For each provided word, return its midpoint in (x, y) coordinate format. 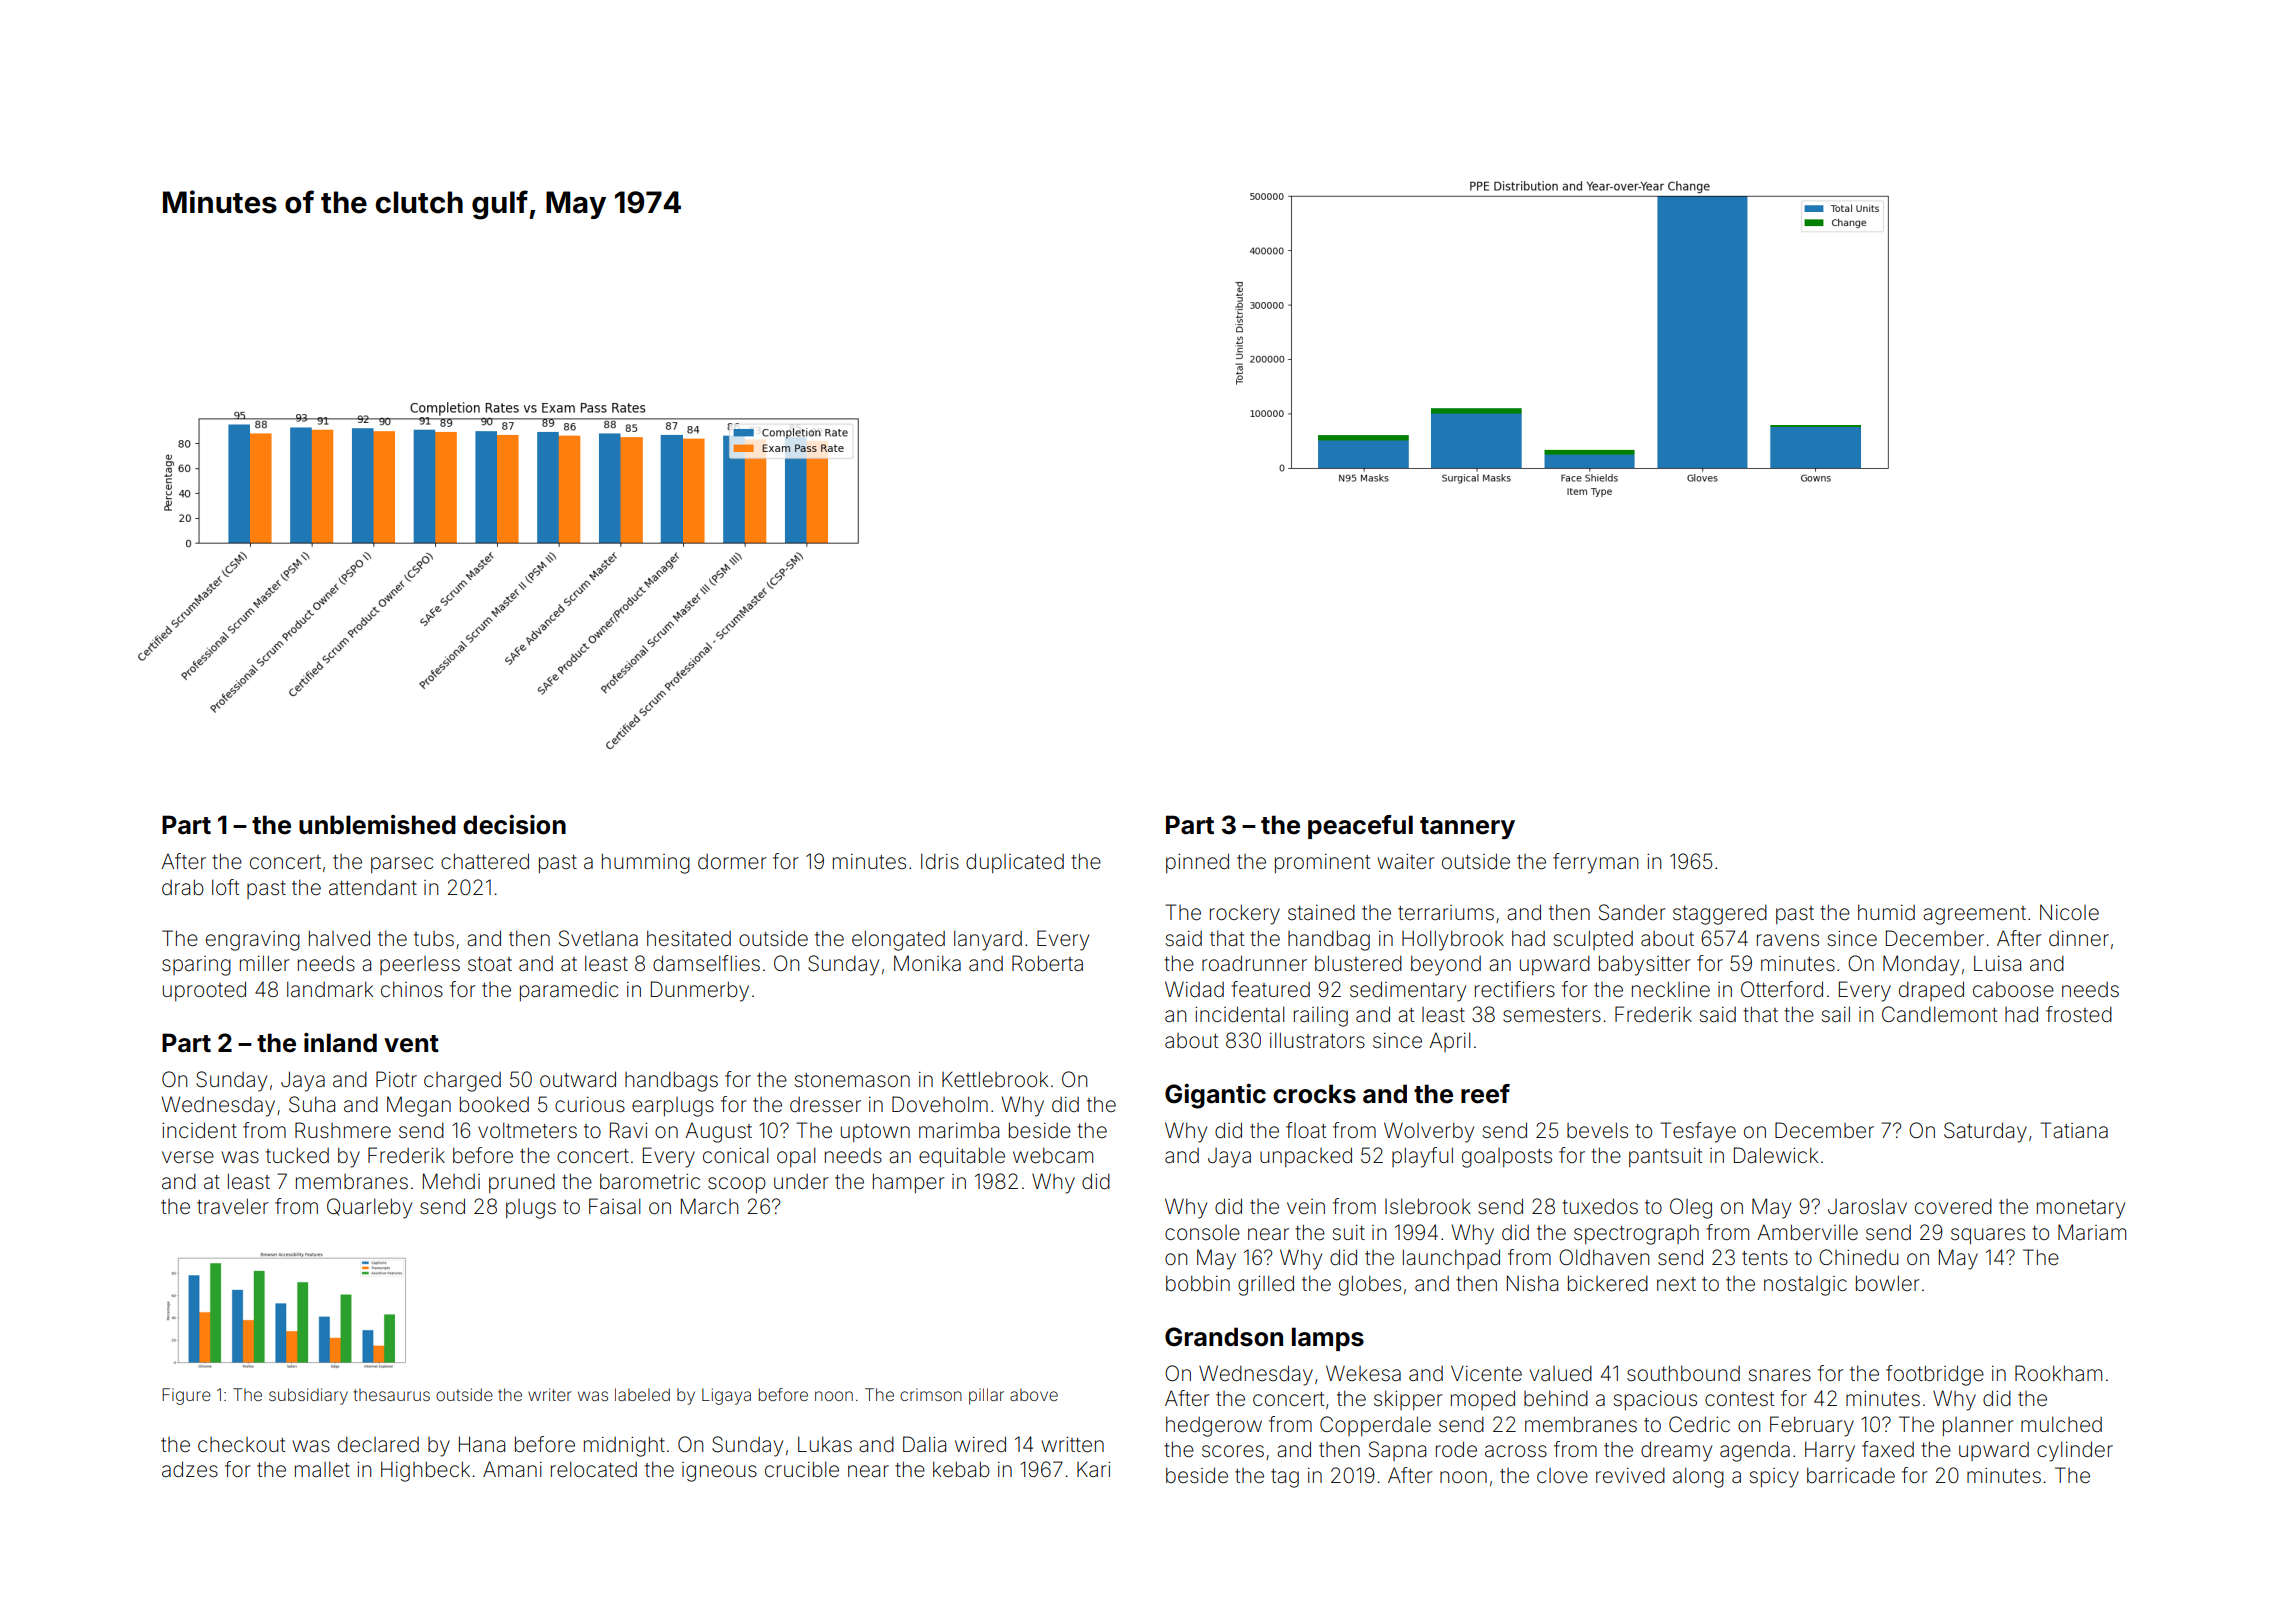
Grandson (1224, 1337)
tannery (1467, 828)
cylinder (2075, 1451)
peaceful (1360, 827)
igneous (719, 1472)
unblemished (377, 825)
